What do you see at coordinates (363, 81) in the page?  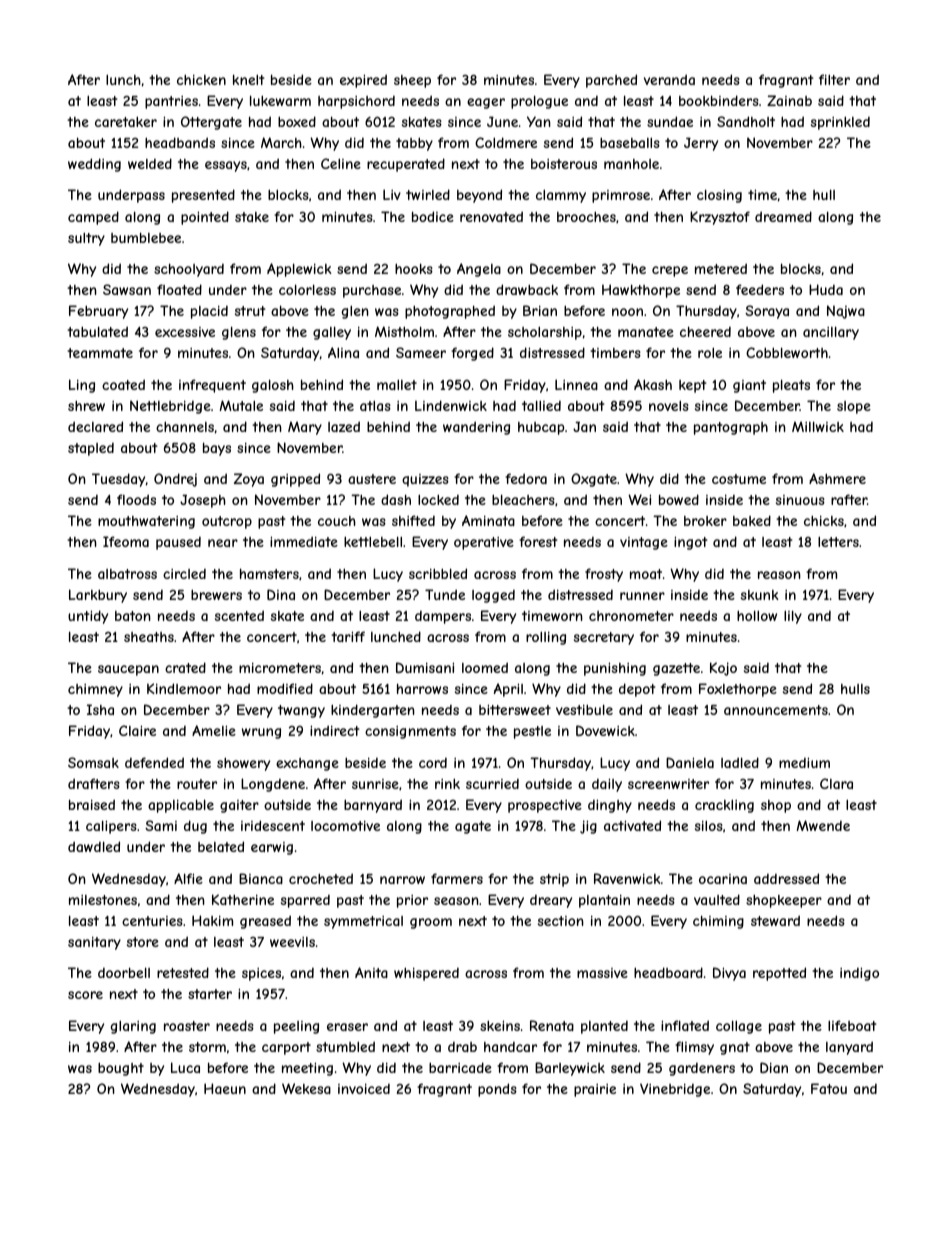 I see `expired` at bounding box center [363, 81].
